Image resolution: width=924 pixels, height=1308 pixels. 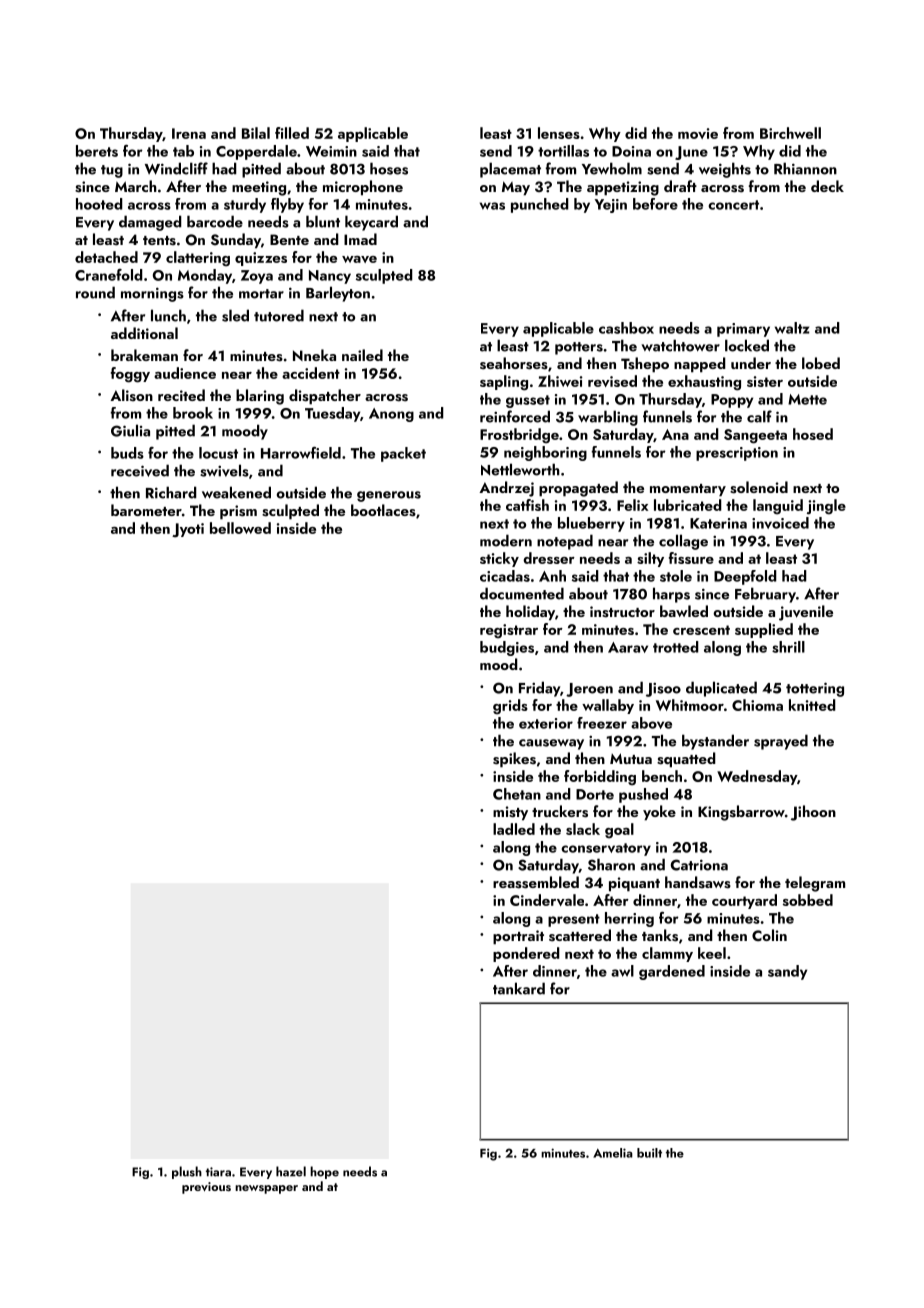 What do you see at coordinates (813, 434) in the document?
I see `hosed` at bounding box center [813, 434].
